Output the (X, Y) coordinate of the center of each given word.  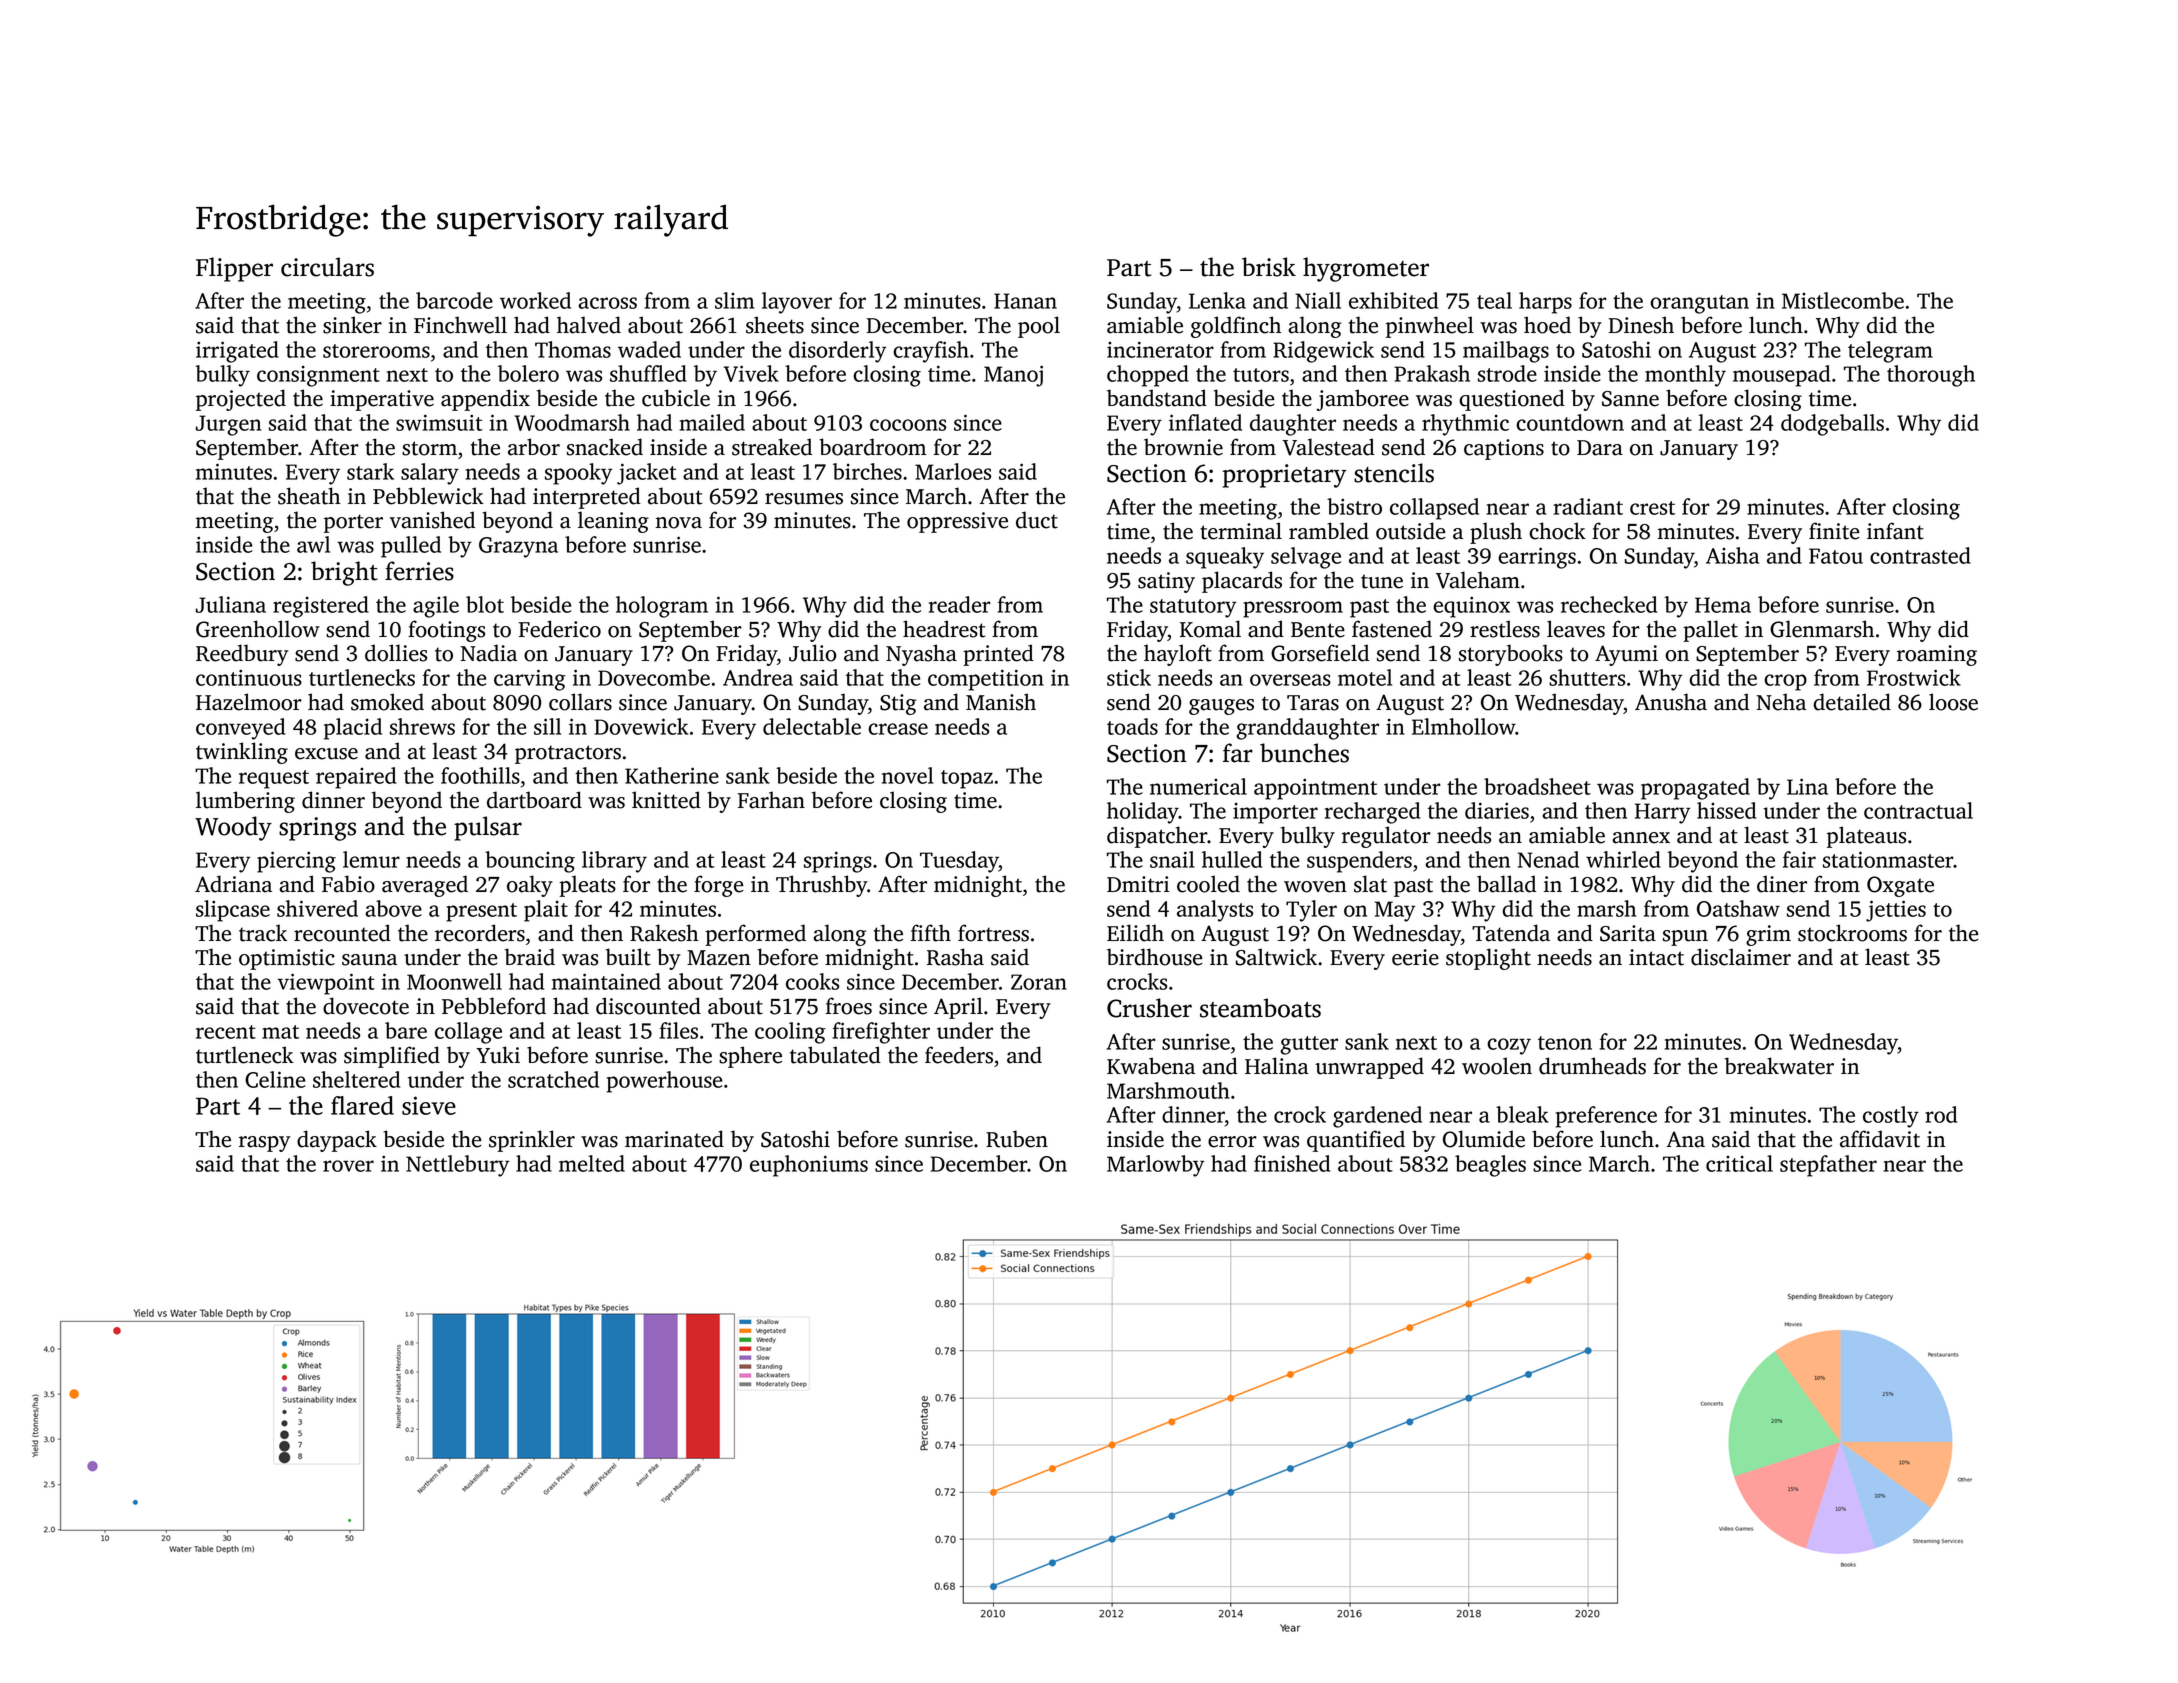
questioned (1512, 400)
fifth (931, 933)
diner (1782, 884)
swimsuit (439, 422)
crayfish (931, 352)
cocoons (908, 425)
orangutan (1699, 304)
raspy (264, 1144)
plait (546, 911)
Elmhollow (1463, 726)
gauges (1221, 707)
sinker (352, 325)
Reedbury (242, 655)
